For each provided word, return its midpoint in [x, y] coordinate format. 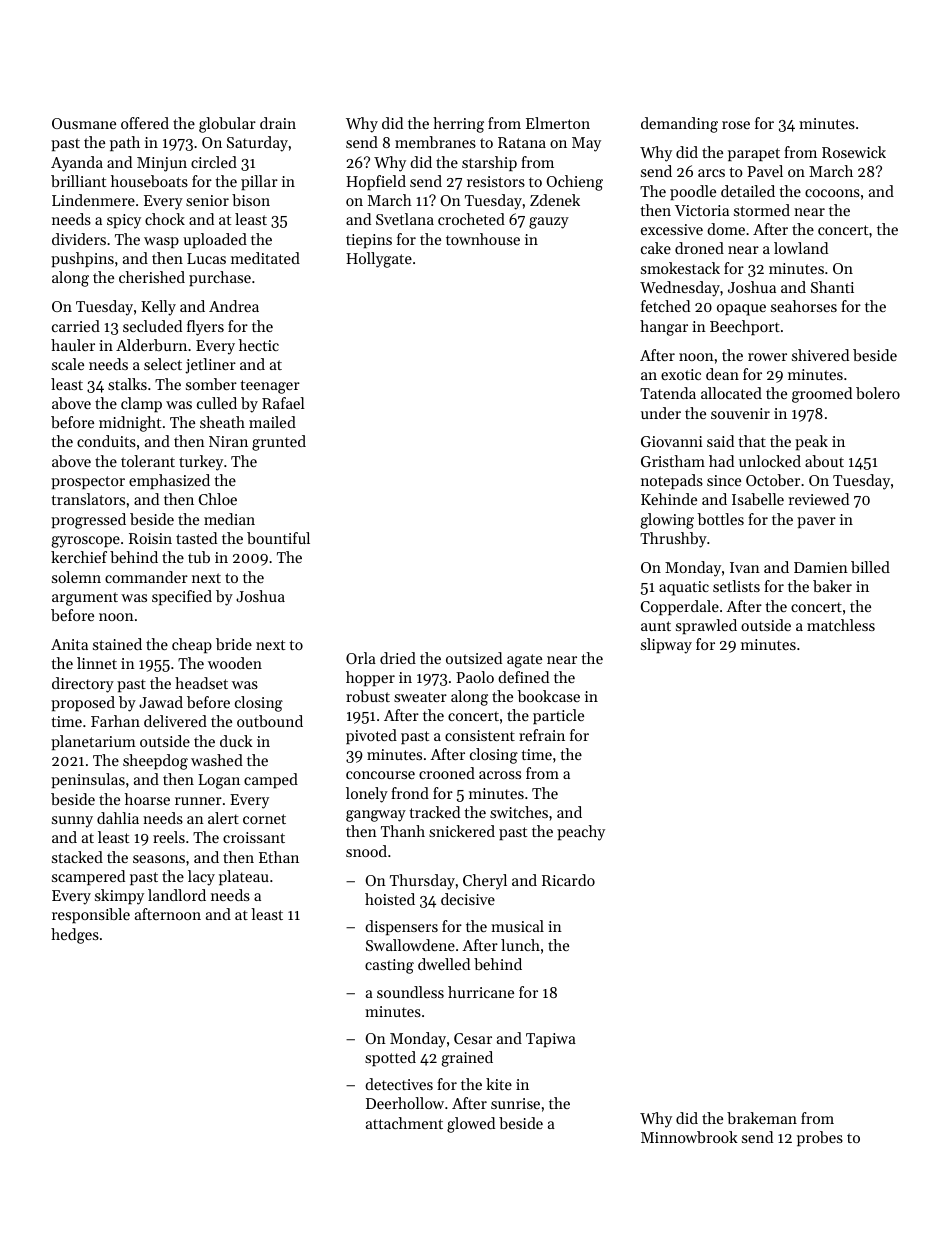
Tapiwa [551, 1040]
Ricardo [568, 880]
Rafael [283, 403]
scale [68, 364]
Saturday [257, 144]
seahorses [804, 306]
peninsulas [88, 780]
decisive [468, 899]
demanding [679, 125]
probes [820, 1138]
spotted [390, 1058]
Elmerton [558, 123]
